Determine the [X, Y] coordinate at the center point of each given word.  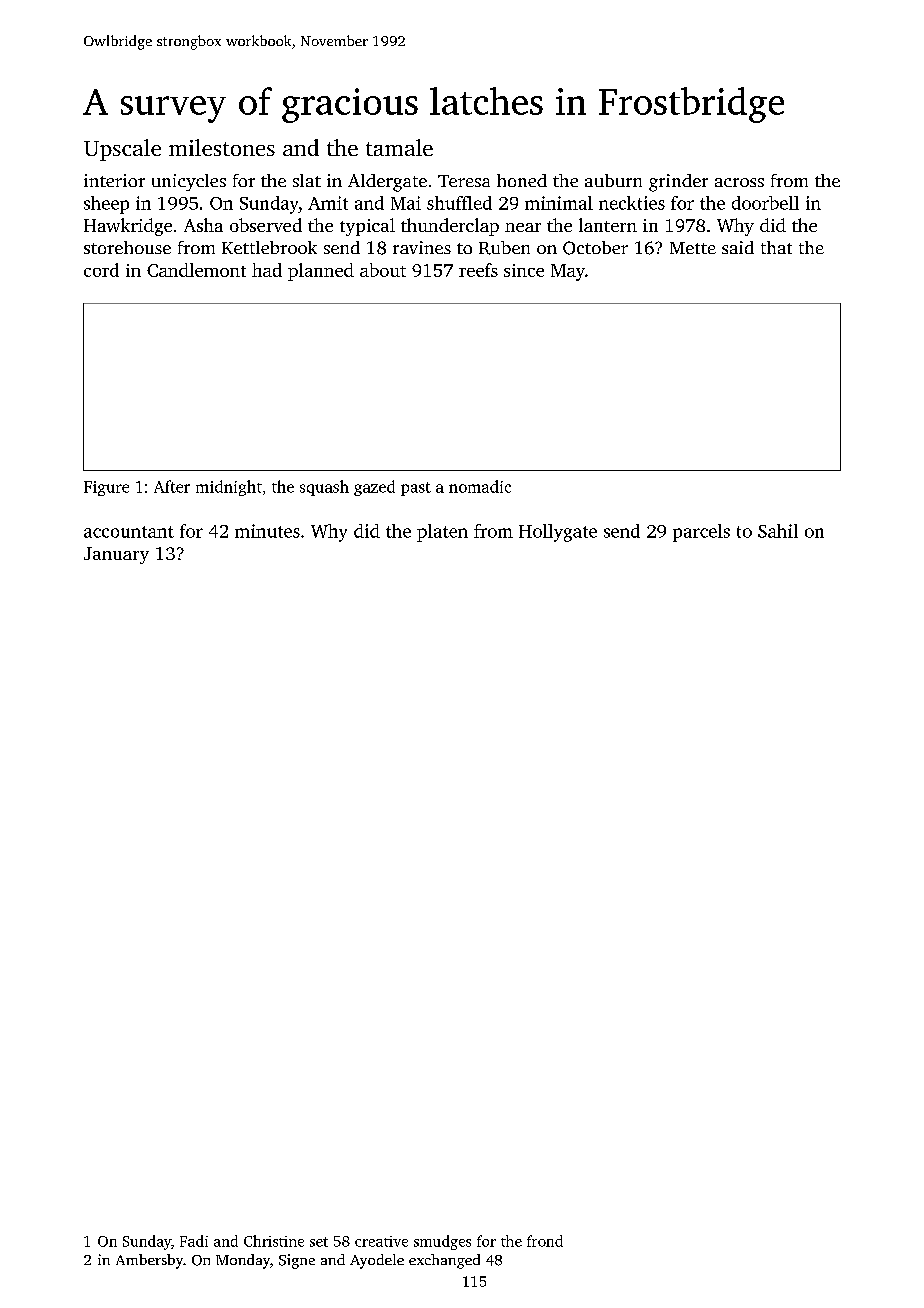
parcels [701, 533]
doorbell [765, 203]
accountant [129, 532]
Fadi [194, 1241]
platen [442, 533]
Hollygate [558, 533]
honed [522, 180]
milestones [222, 147]
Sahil [778, 531]
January [116, 555]
